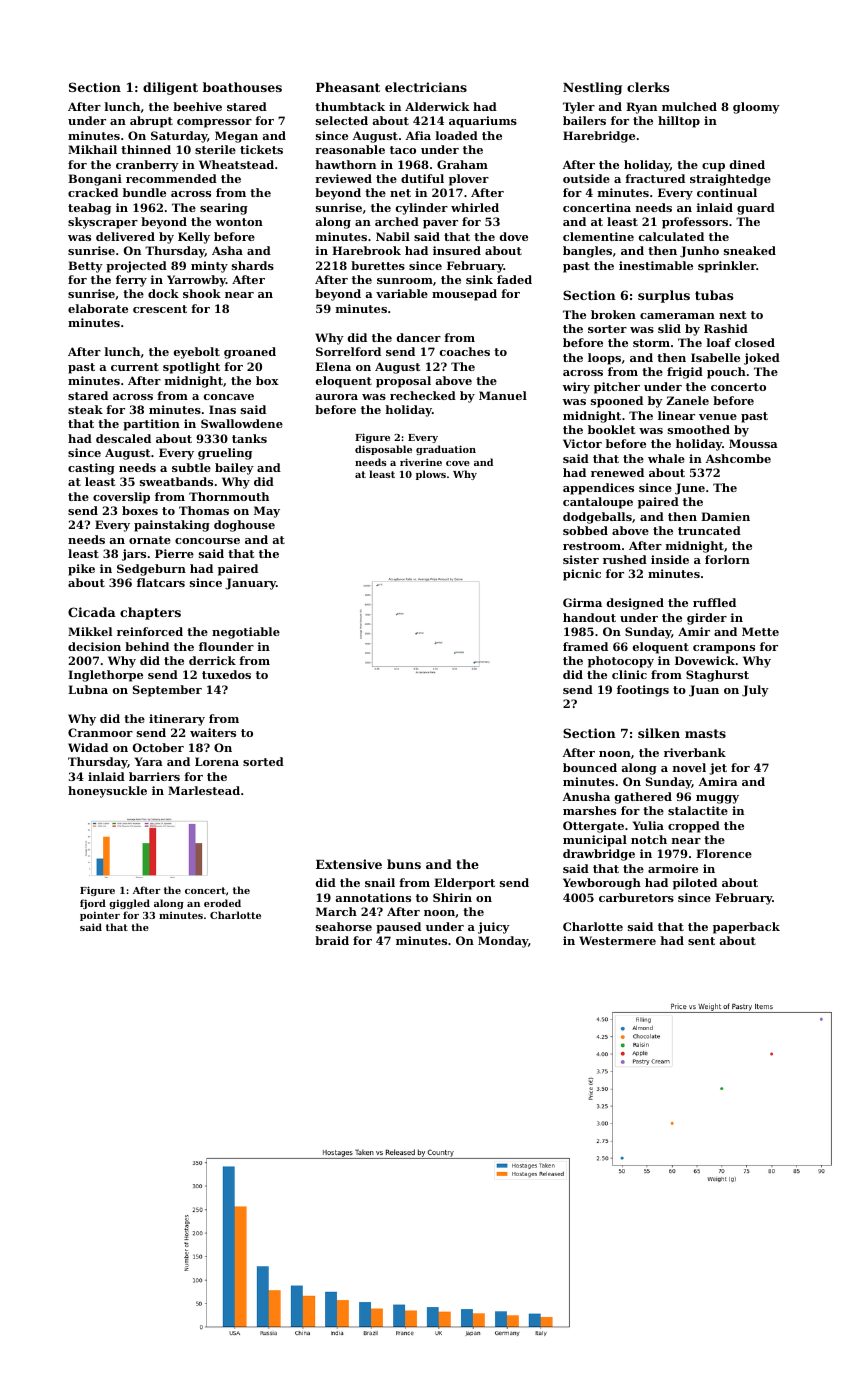 This screenshot has height=1400, width=849. What do you see at coordinates (419, 337) in the screenshot?
I see `dancer` at bounding box center [419, 337].
